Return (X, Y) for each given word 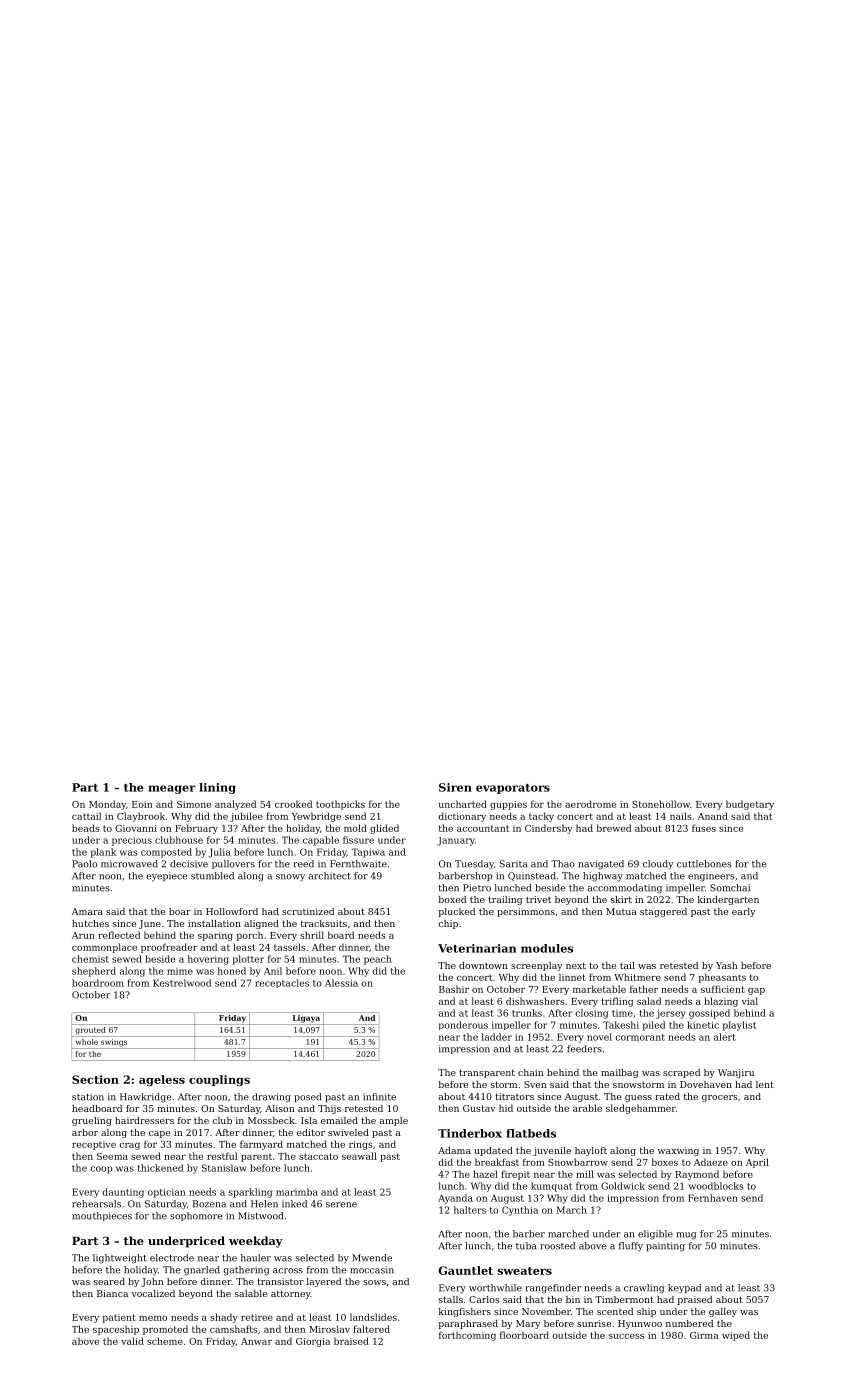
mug (686, 1236)
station (88, 1097)
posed (307, 1097)
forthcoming (467, 1336)
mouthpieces (102, 1216)
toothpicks (340, 805)
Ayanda (455, 1199)
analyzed (235, 805)
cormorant (640, 1037)
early (743, 912)
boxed (452, 899)
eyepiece (167, 877)
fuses (704, 828)
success (626, 1336)
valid (132, 1341)
